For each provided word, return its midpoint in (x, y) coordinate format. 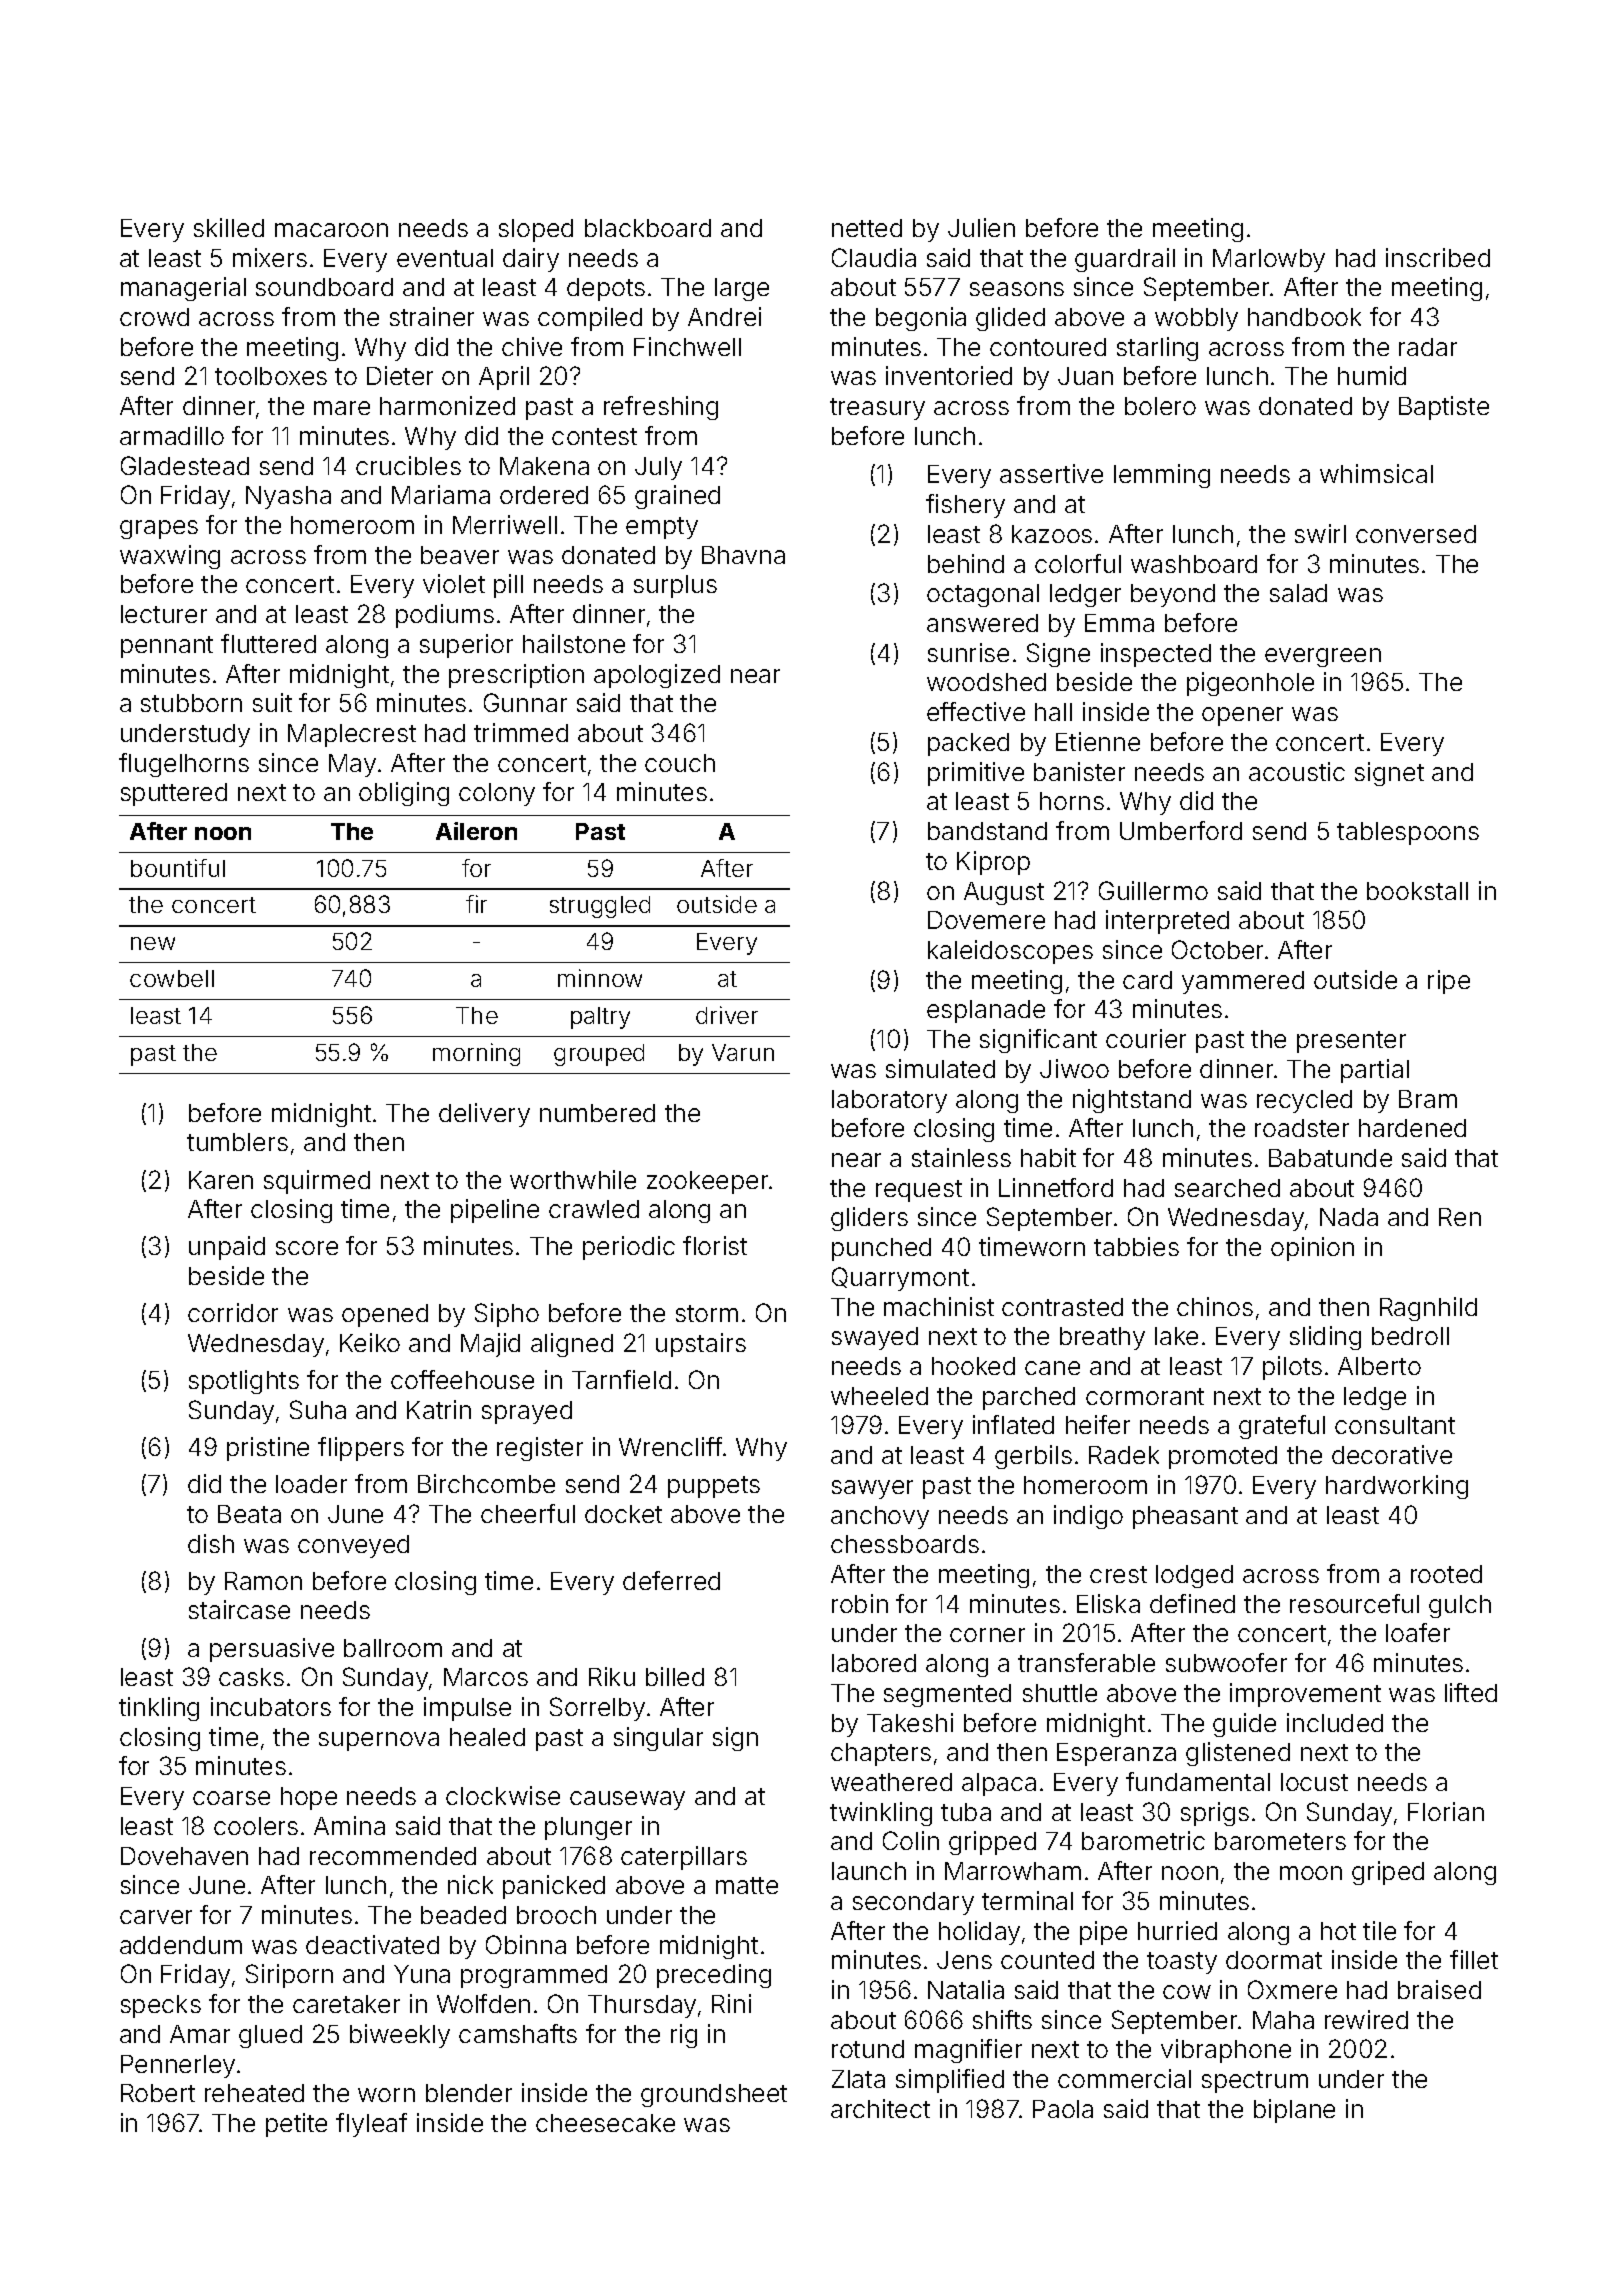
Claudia (874, 257)
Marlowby (1269, 260)
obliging (404, 794)
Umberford (1181, 830)
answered (982, 623)
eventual (445, 258)
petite (296, 2125)
